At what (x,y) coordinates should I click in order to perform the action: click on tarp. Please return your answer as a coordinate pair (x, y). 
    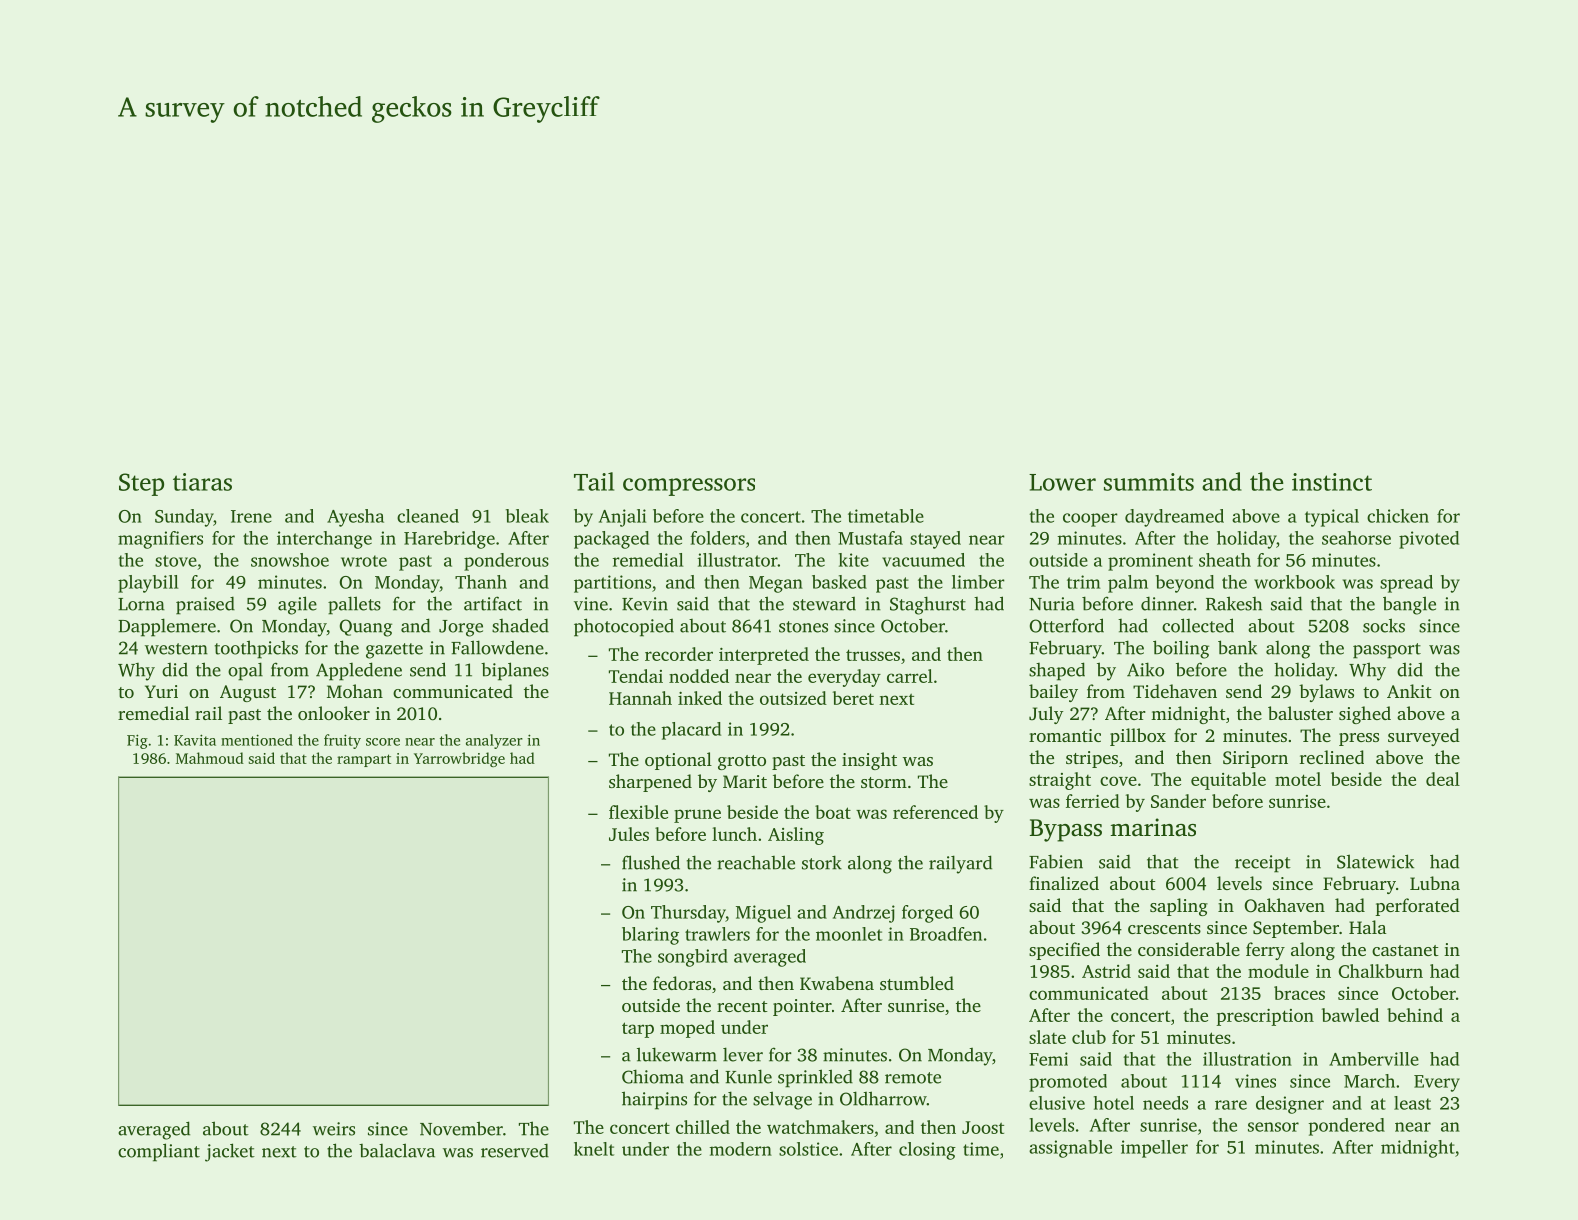
    Looking at the image, I should click on (638, 1030).
